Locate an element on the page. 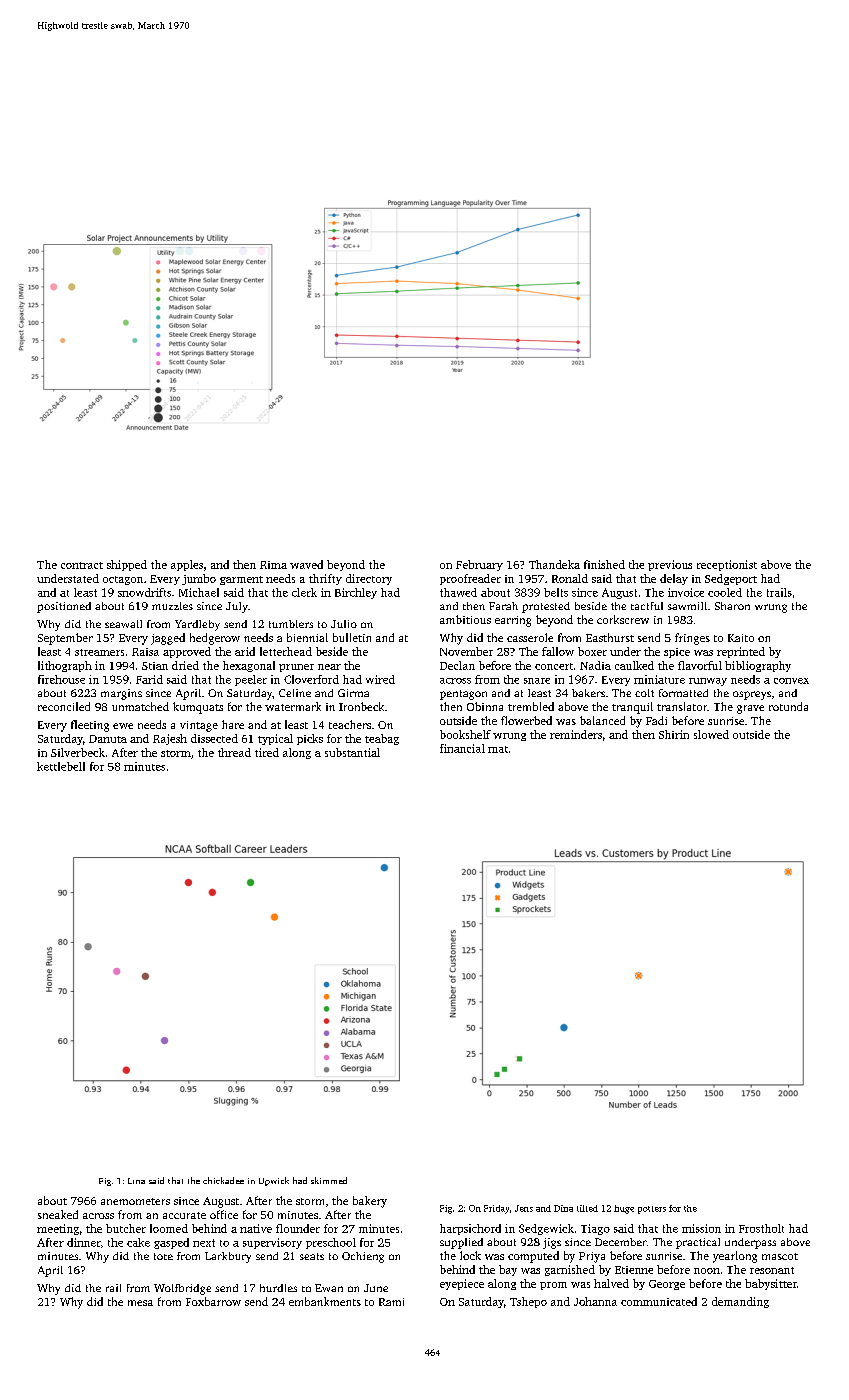  Birchley is located at coordinates (356, 593).
